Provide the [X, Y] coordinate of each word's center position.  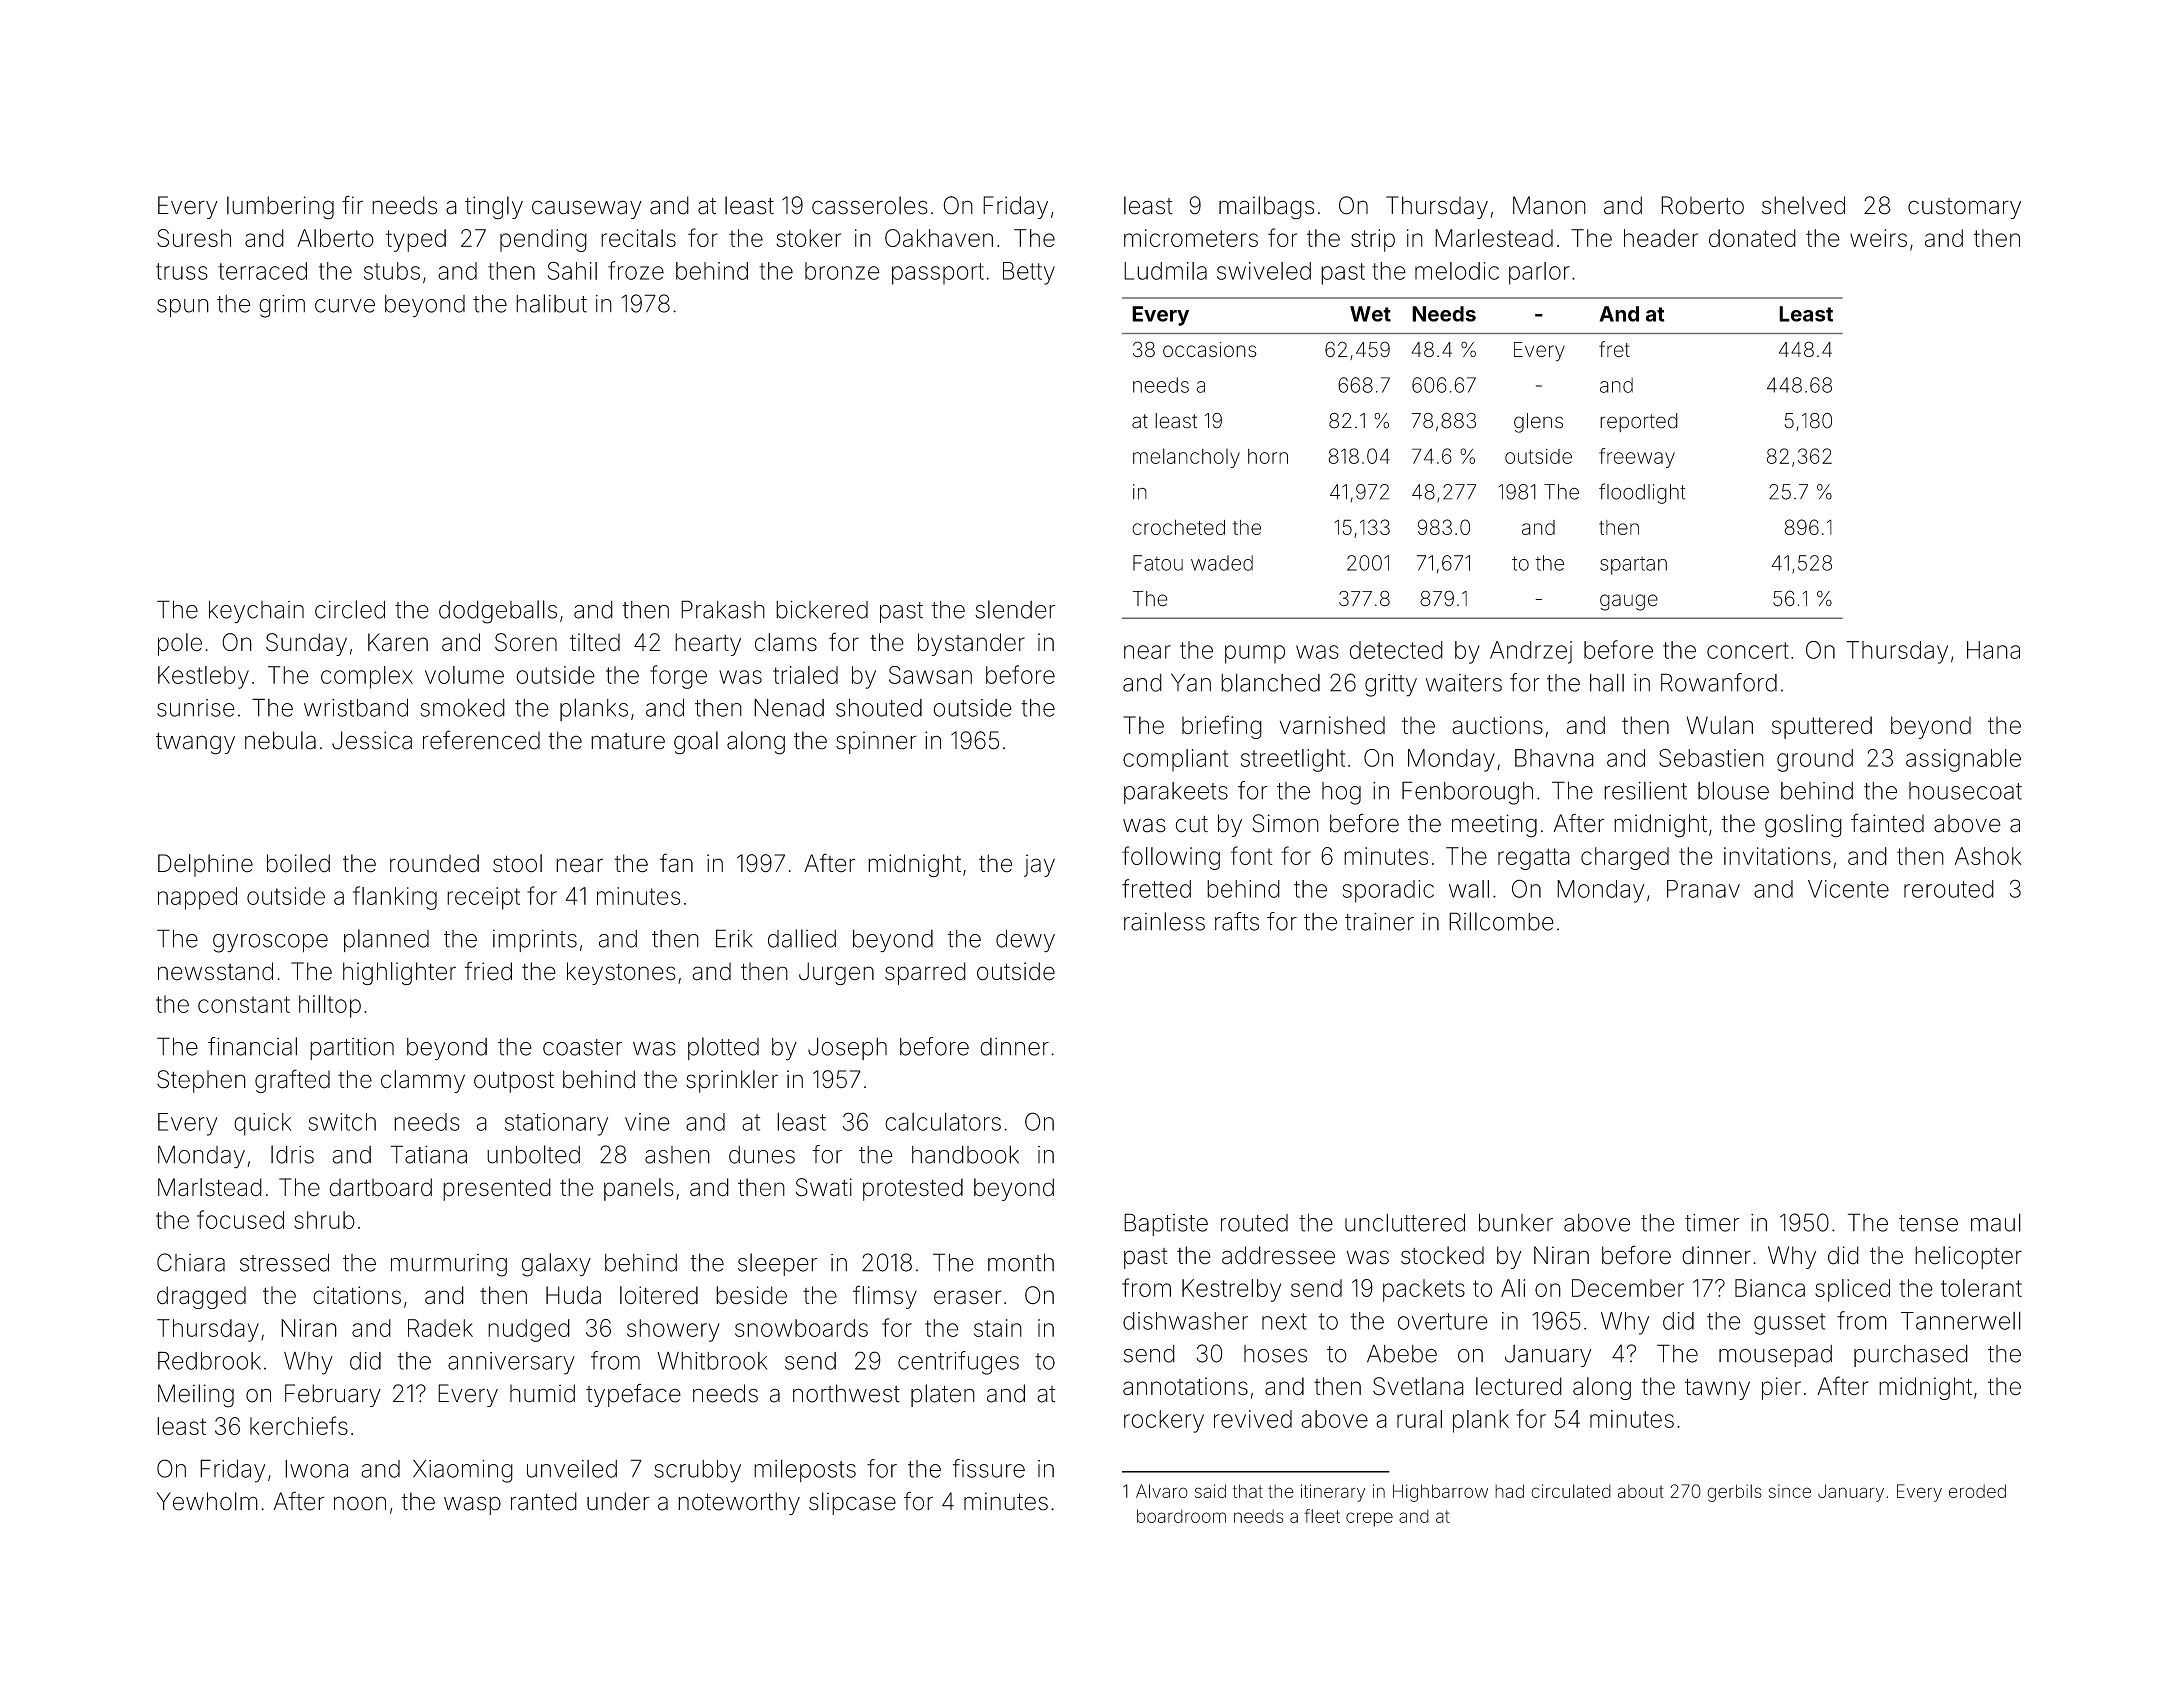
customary [1964, 208]
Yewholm [207, 1501]
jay [1039, 865]
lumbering [280, 208]
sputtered [1822, 727]
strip [1373, 240]
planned [386, 940]
